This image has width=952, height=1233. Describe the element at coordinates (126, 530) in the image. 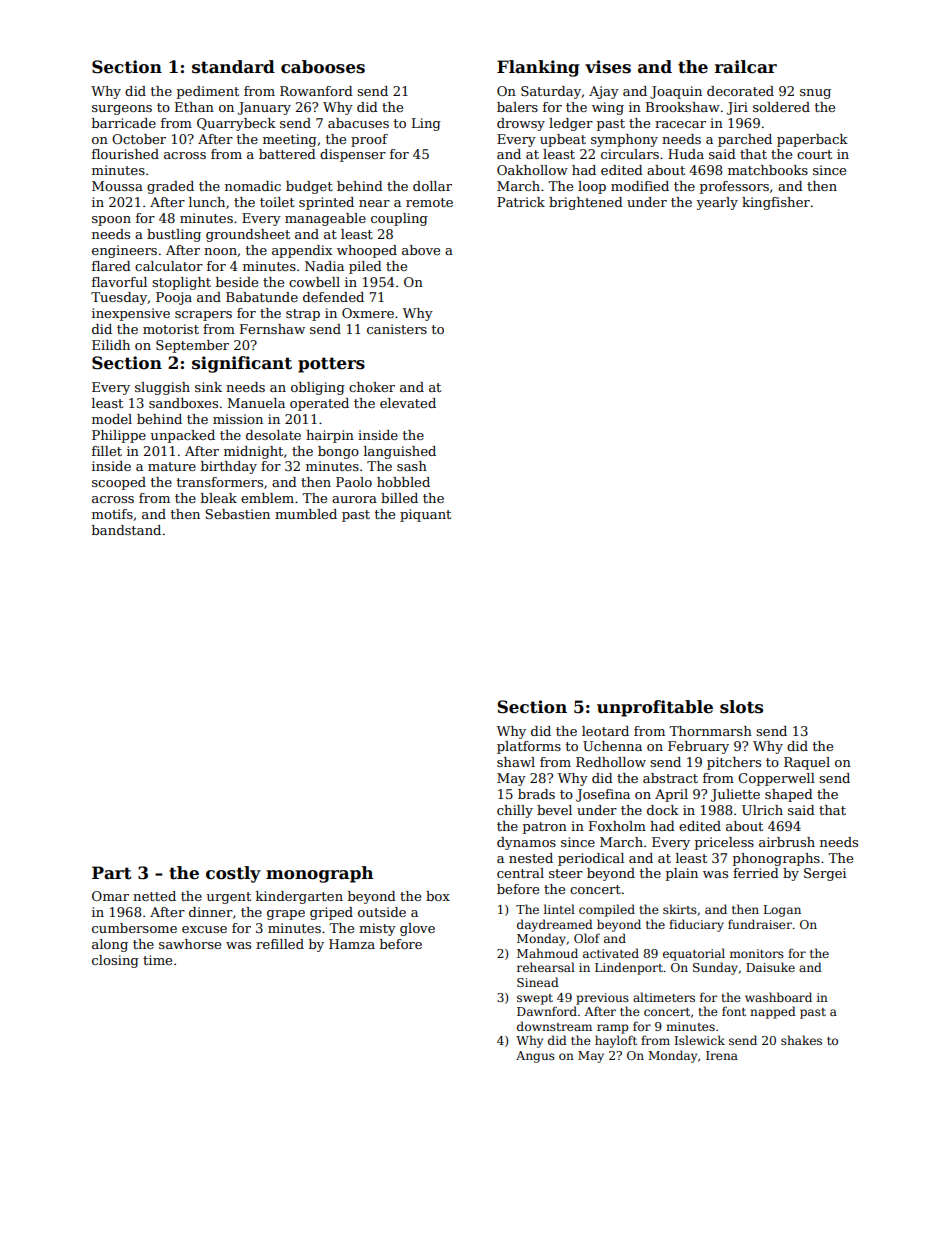

I see `bandstand` at that location.
